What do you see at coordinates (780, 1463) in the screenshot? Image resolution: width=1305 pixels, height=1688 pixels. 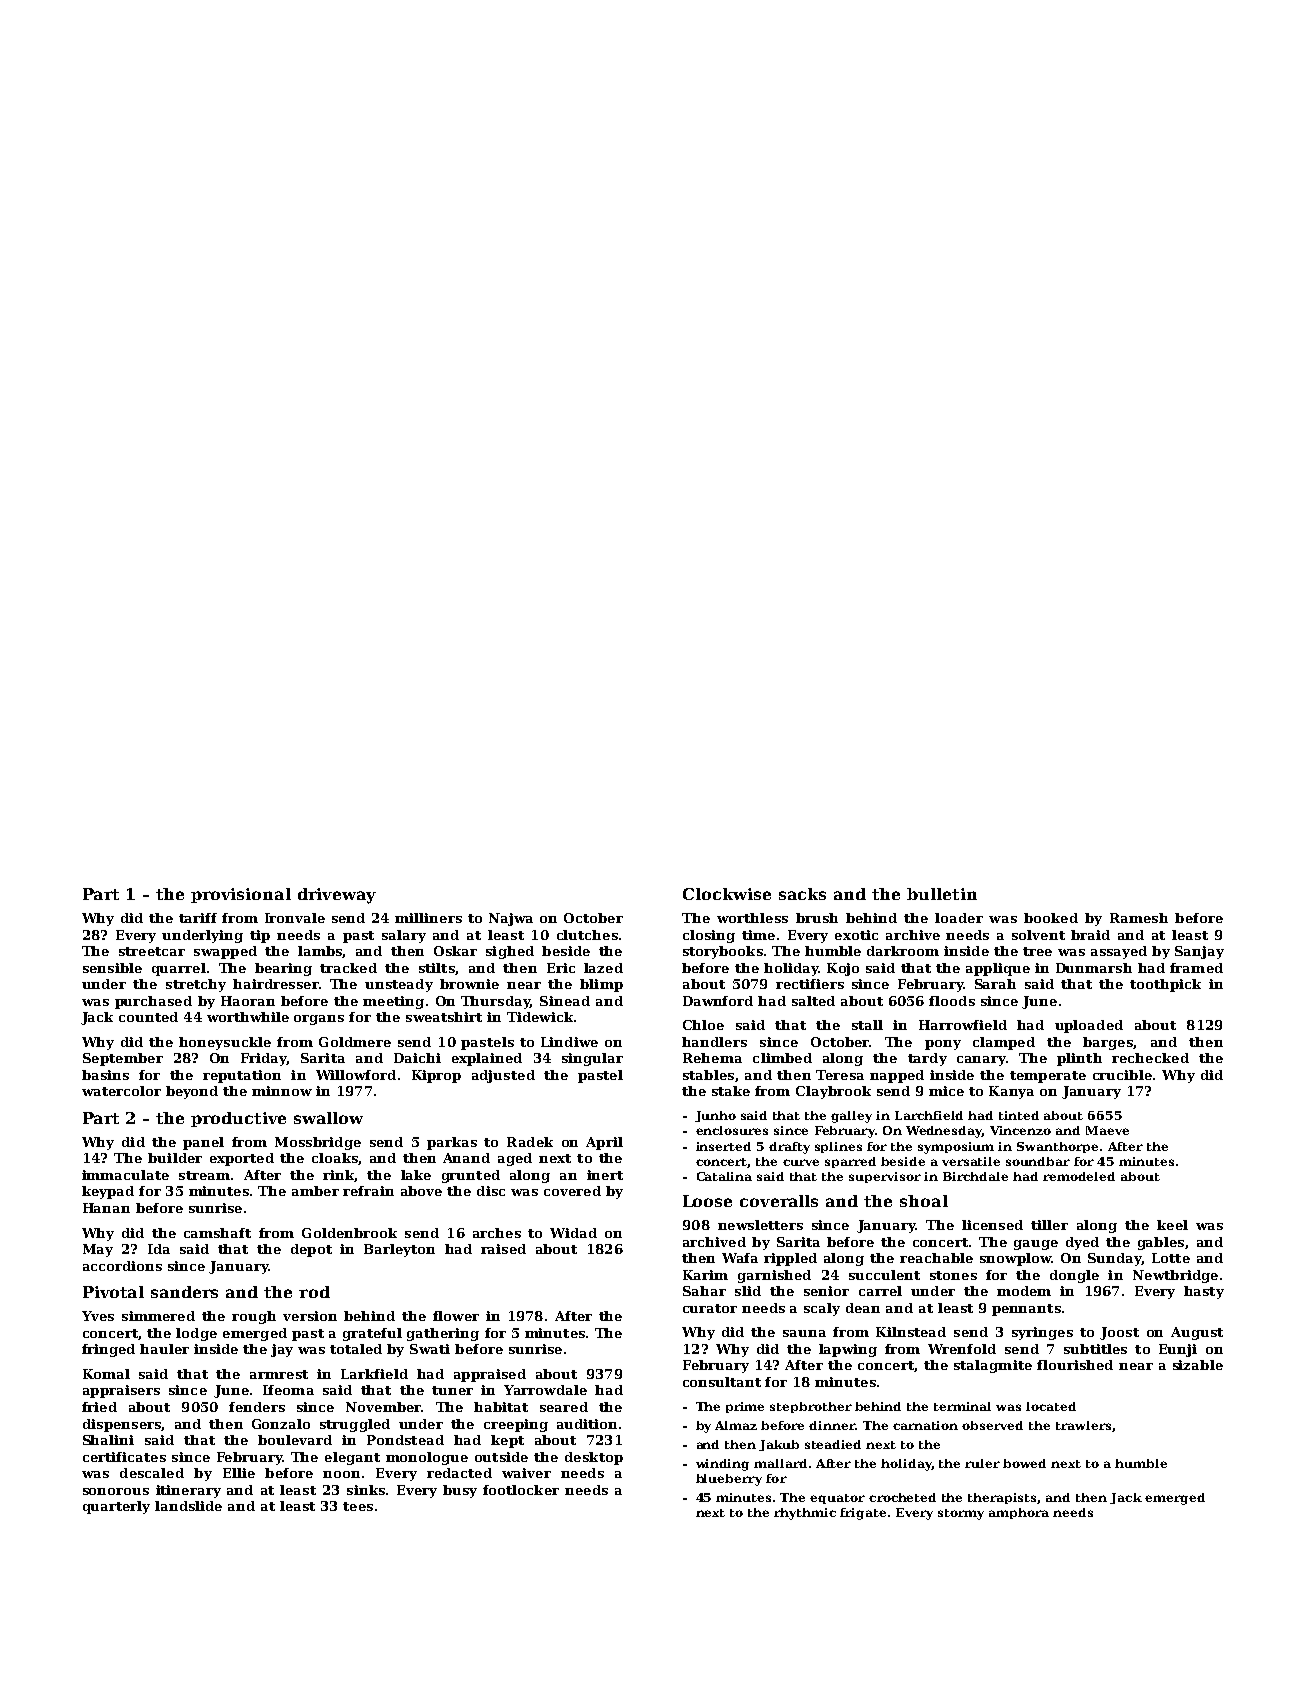 I see `mallard` at bounding box center [780, 1463].
